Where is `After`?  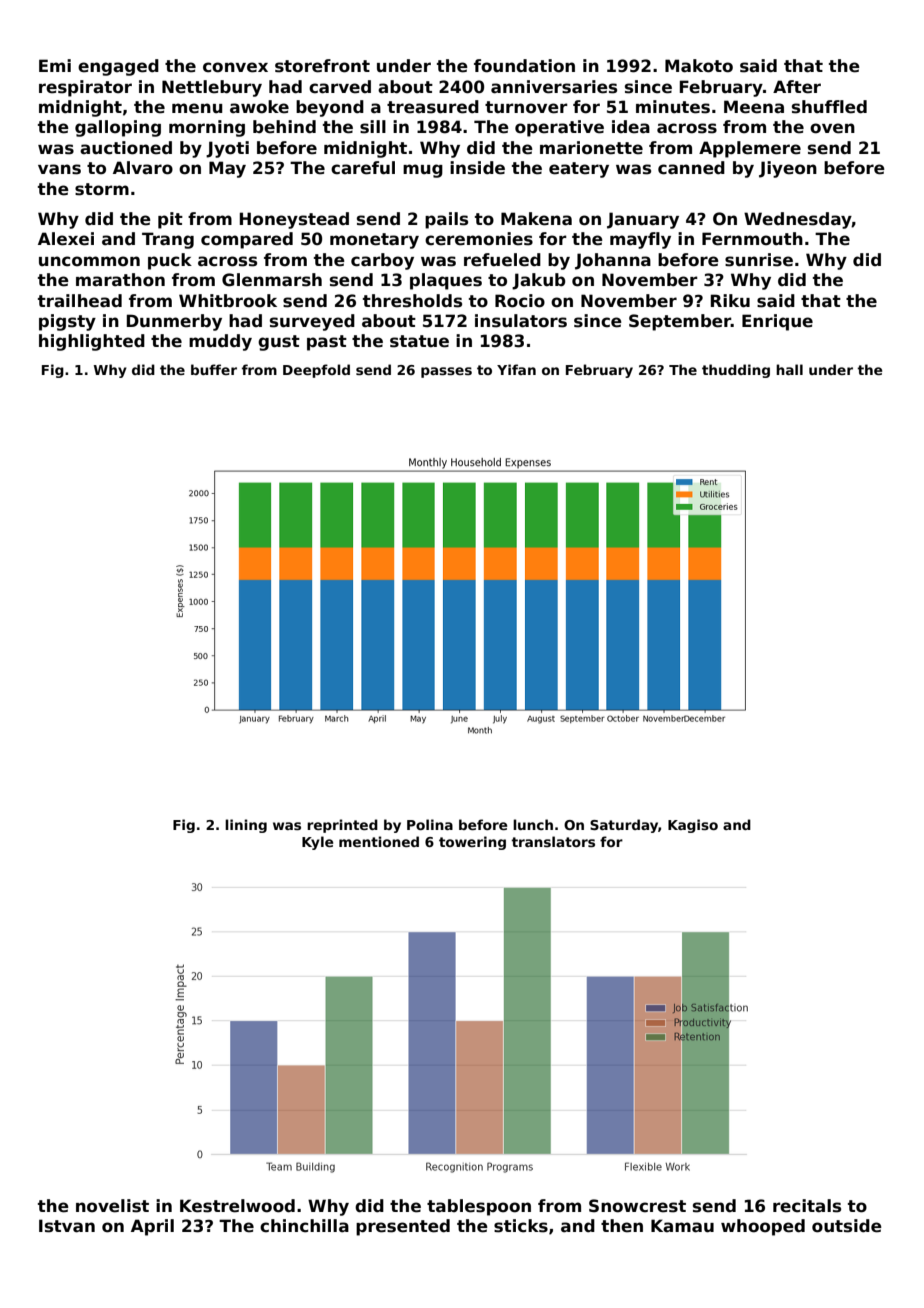
After is located at coordinates (797, 87).
